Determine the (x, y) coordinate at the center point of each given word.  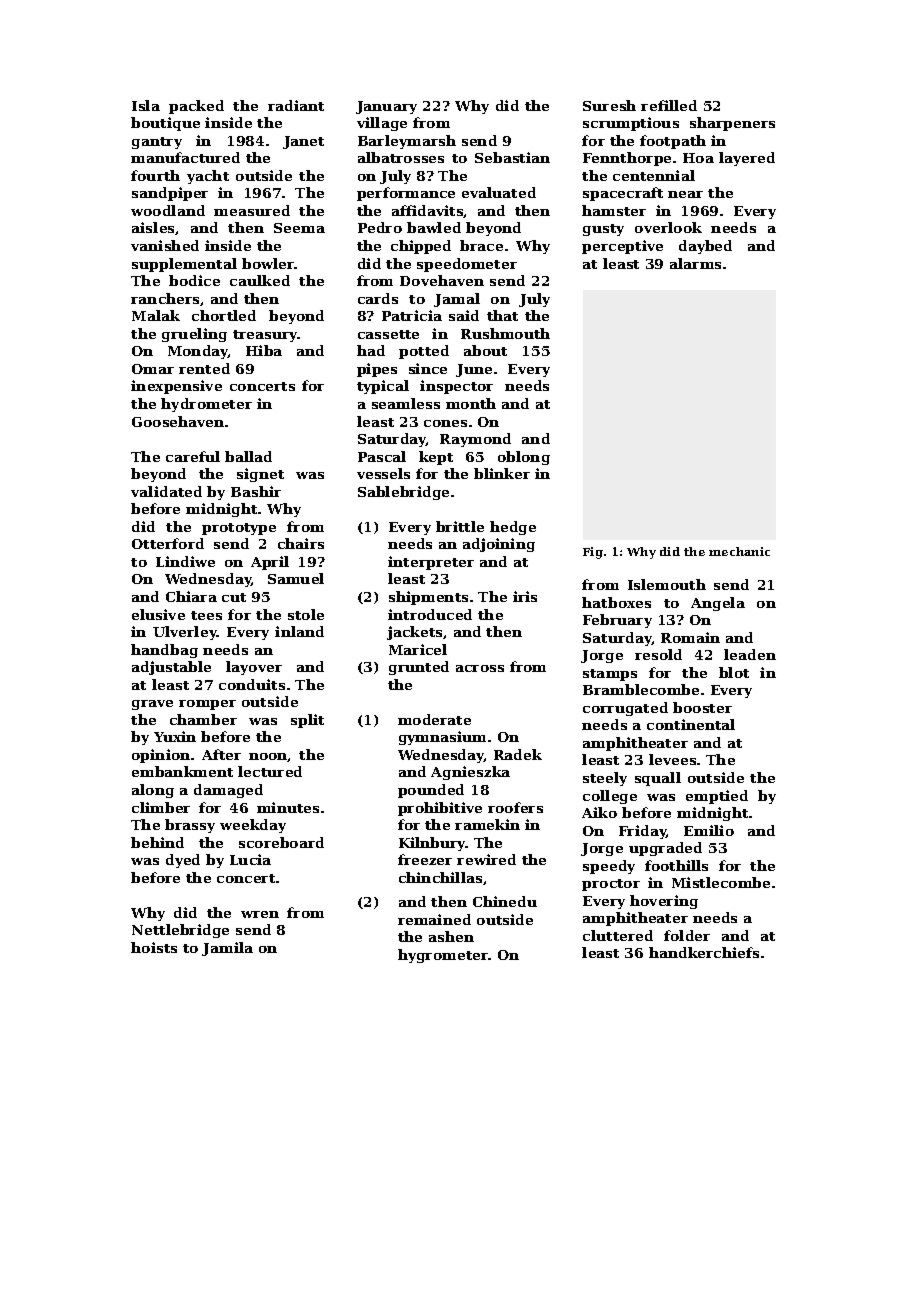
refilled (669, 105)
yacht (208, 177)
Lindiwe (185, 561)
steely (605, 779)
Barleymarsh (407, 142)
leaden (750, 654)
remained (434, 919)
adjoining (499, 545)
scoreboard (281, 842)
